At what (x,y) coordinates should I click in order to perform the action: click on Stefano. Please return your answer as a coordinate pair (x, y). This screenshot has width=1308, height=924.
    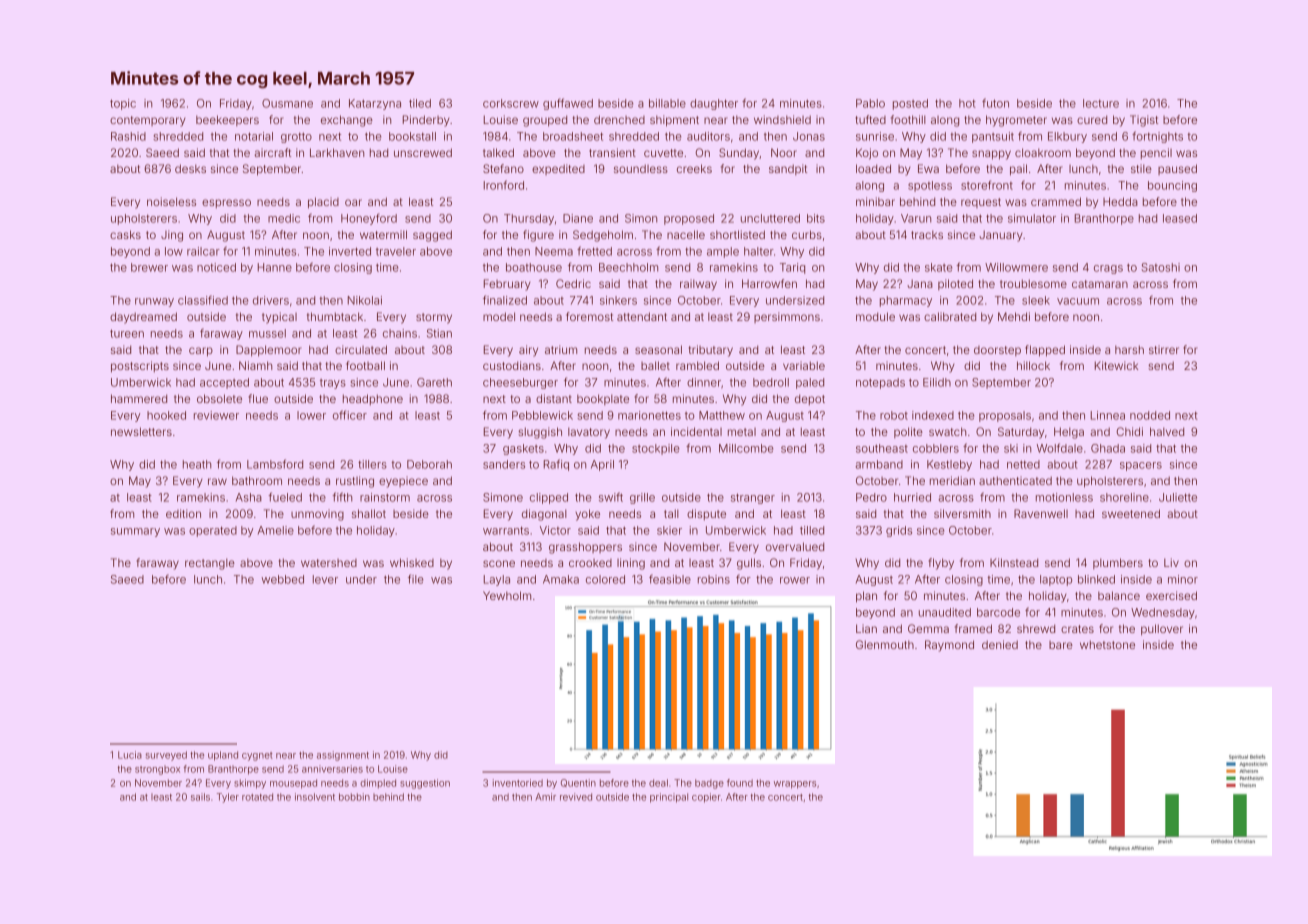
    Looking at the image, I should click on (503, 168).
